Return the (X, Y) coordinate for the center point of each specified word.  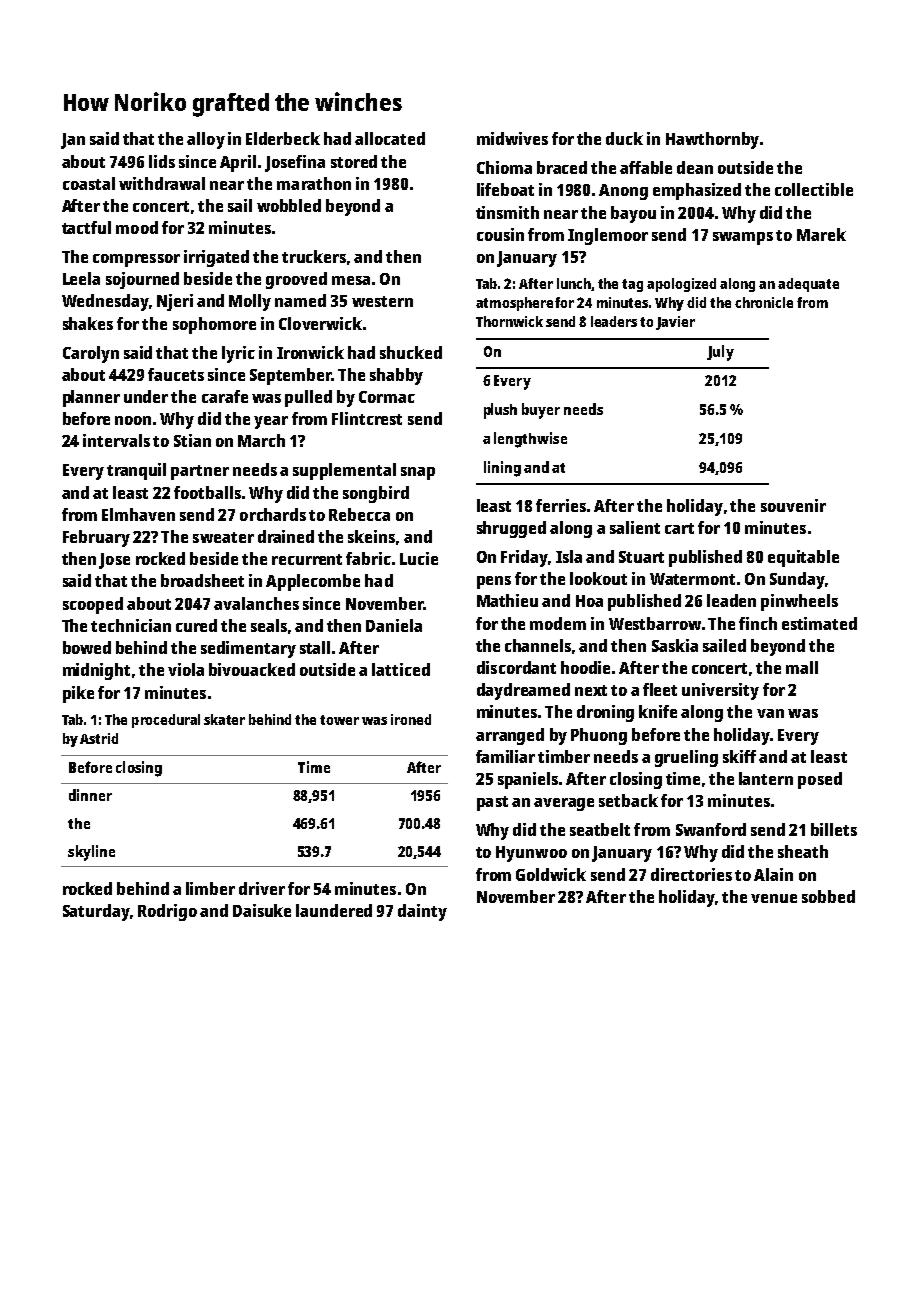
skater (224, 719)
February (96, 538)
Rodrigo (167, 912)
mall (802, 667)
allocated (390, 138)
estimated (819, 623)
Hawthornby (712, 140)
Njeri (175, 302)
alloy (206, 140)
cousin (500, 234)
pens (494, 582)
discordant (516, 667)
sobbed (828, 896)
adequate (808, 285)
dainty (422, 912)
